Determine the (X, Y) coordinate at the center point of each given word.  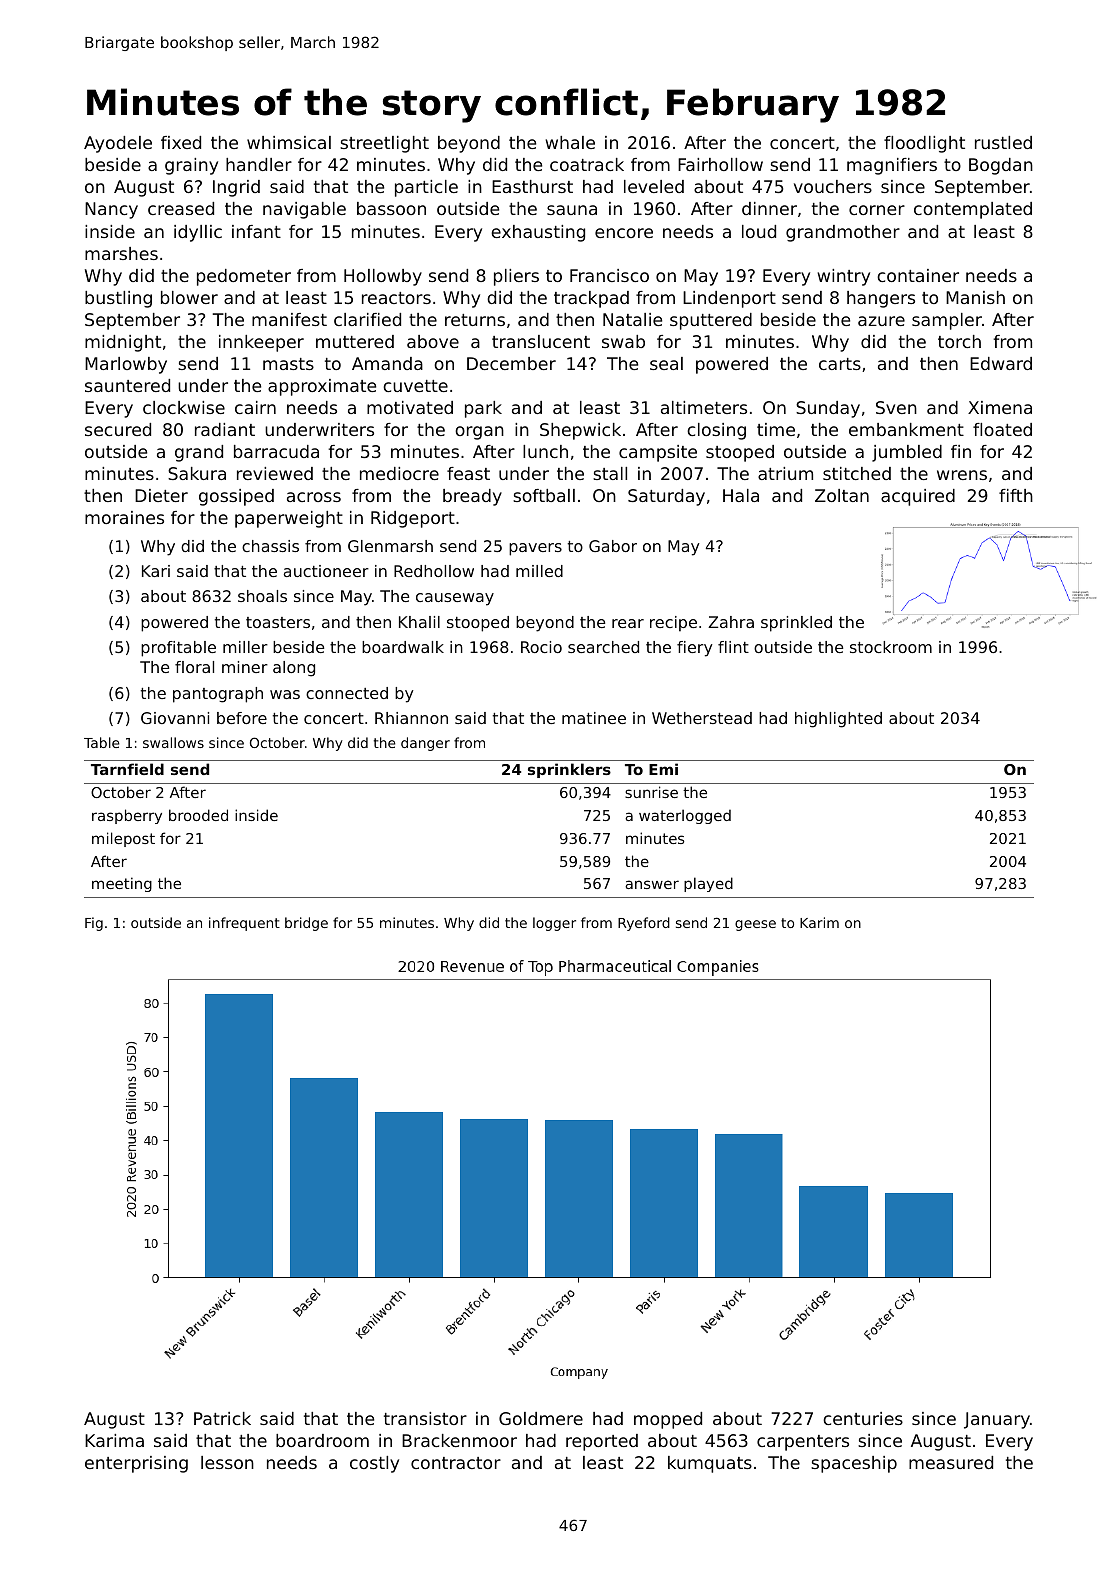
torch (959, 341)
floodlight (924, 144)
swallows (173, 742)
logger (554, 924)
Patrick (222, 1418)
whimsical (289, 142)
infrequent (244, 924)
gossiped (236, 497)
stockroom (891, 647)
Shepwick (580, 431)
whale (570, 142)
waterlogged (685, 816)
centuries (863, 1418)
